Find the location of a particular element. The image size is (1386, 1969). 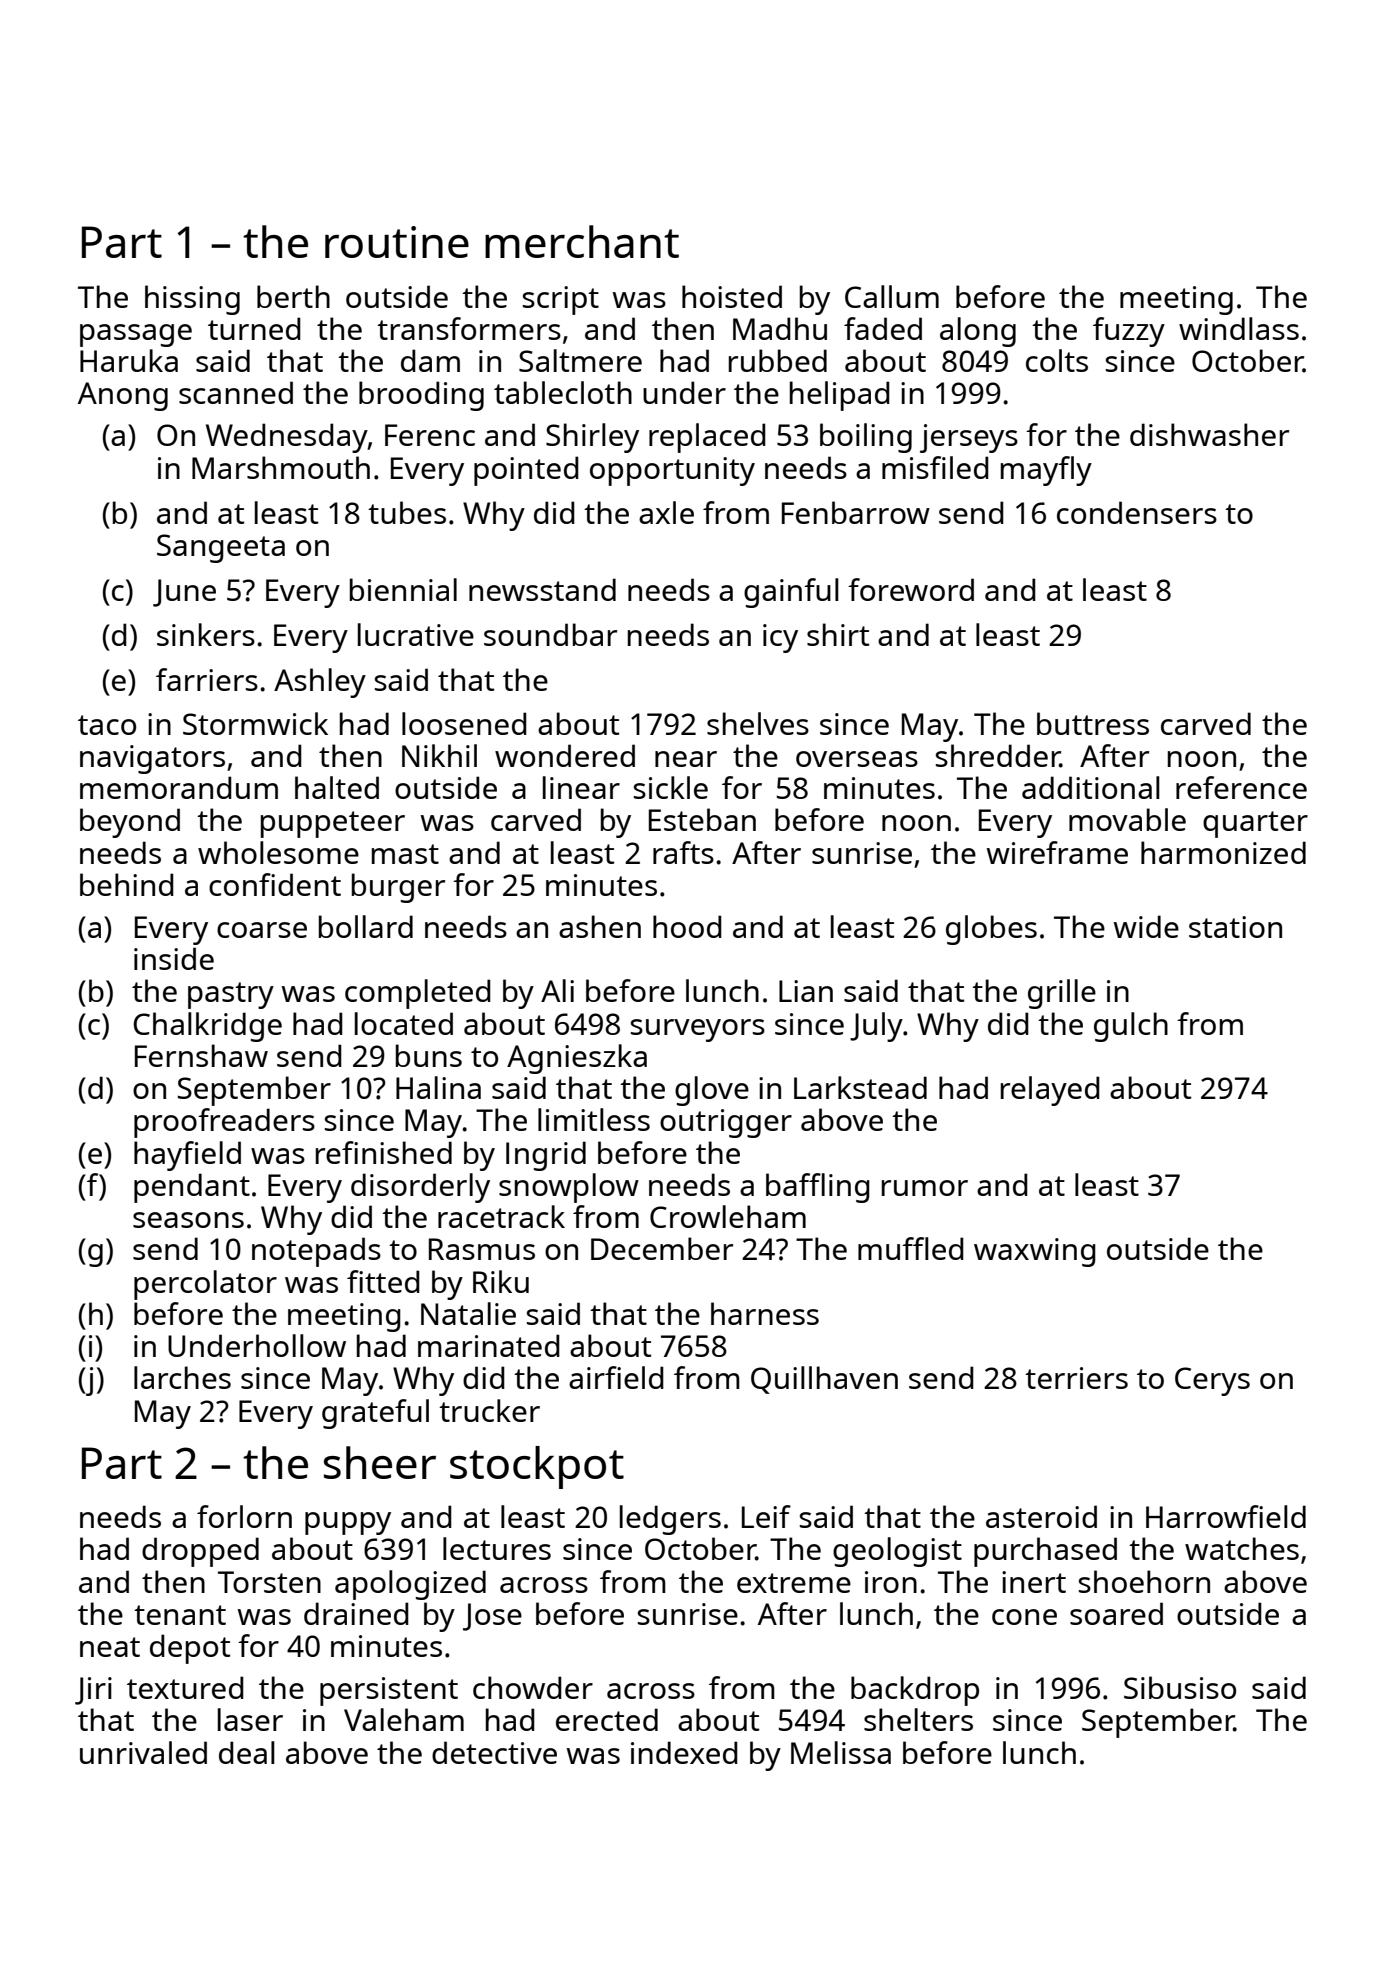

rafts is located at coordinates (683, 852).
